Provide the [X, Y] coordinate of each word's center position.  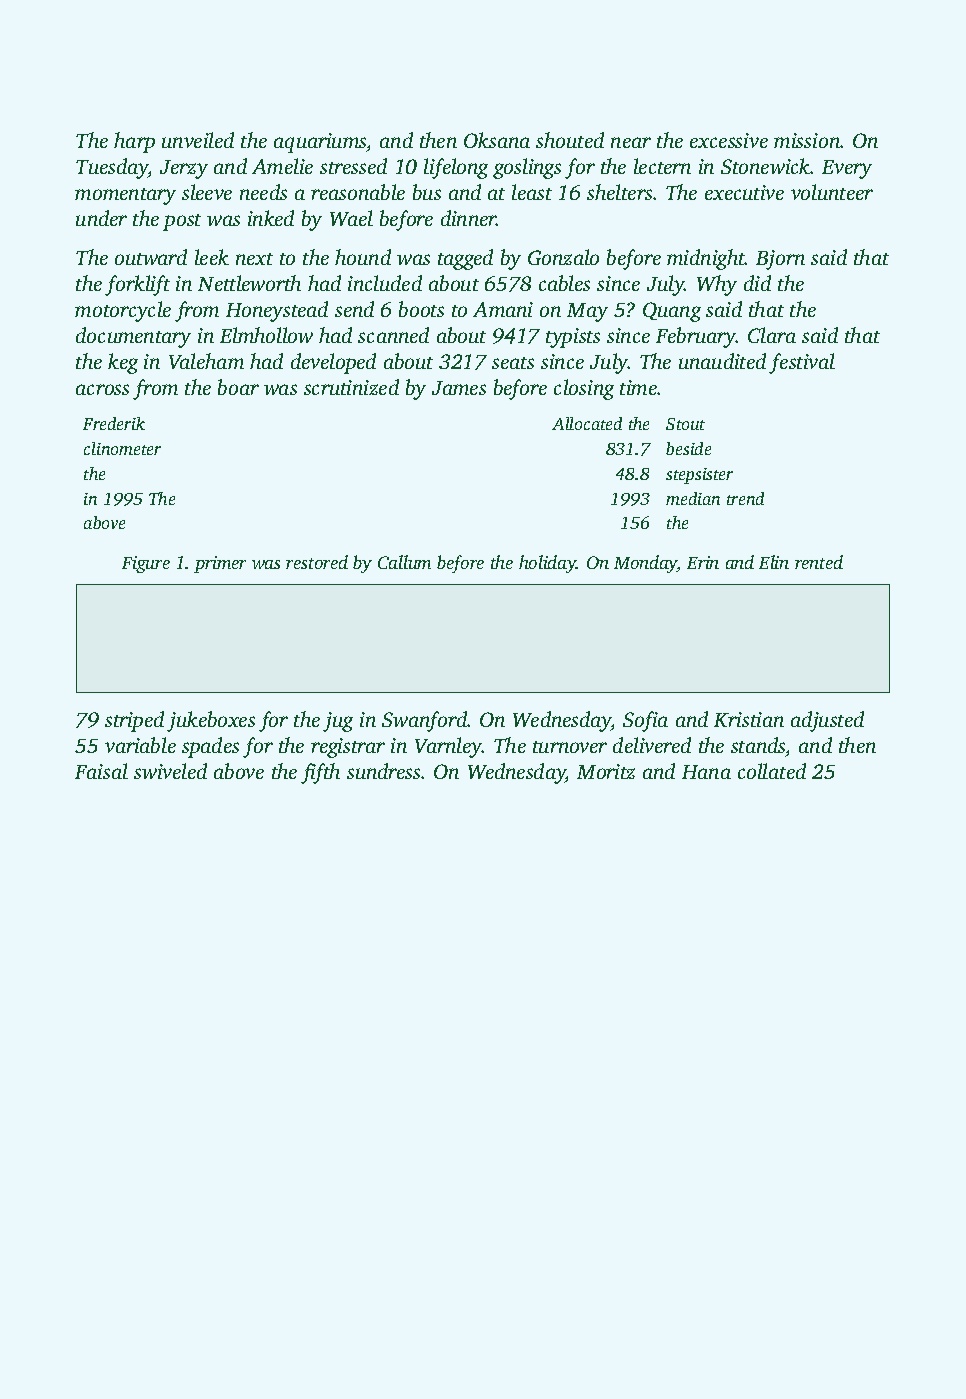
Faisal [101, 771]
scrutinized [351, 387]
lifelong [456, 168]
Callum [404, 562]
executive [744, 192]
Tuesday [112, 168]
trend [745, 498]
